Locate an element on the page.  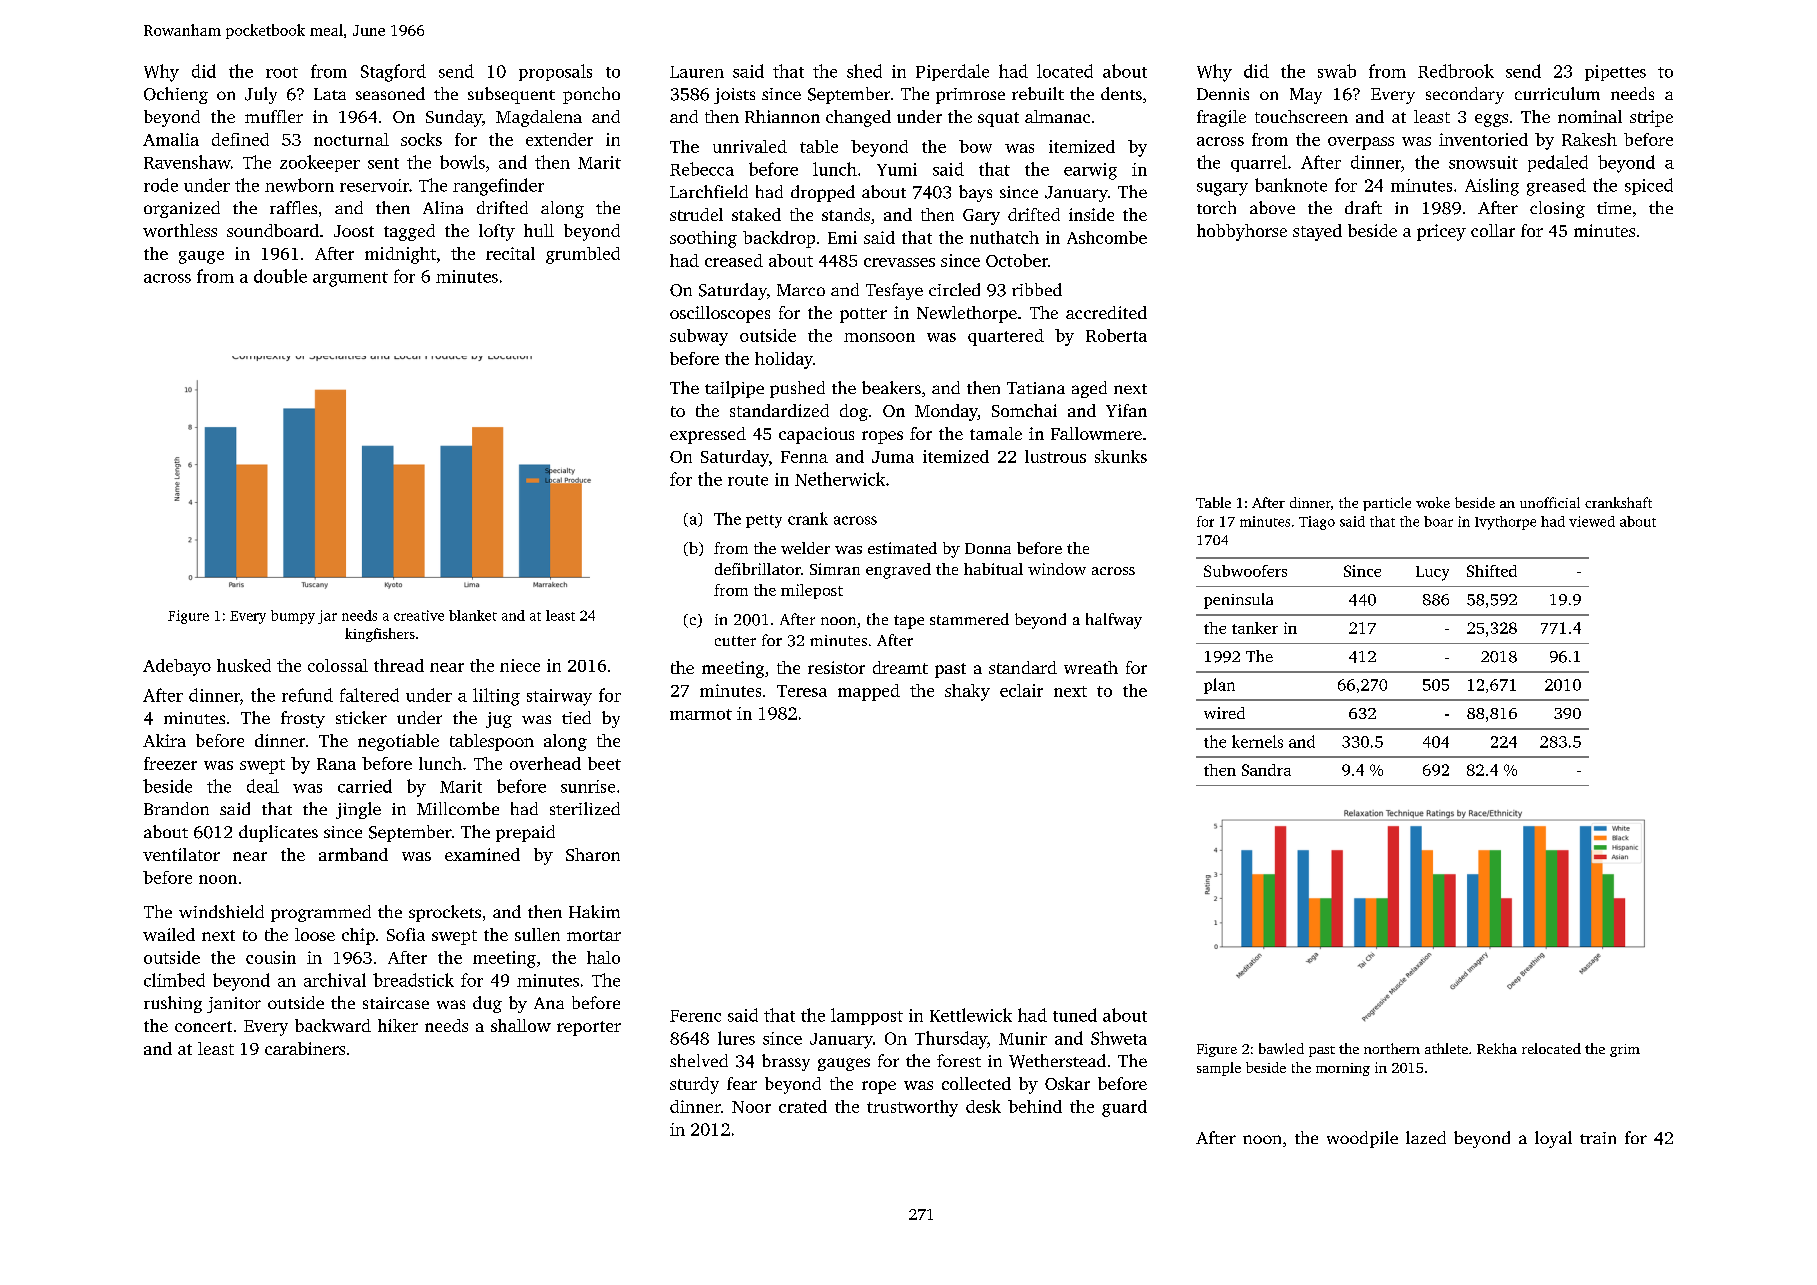
Piperdale is located at coordinates (952, 72).
